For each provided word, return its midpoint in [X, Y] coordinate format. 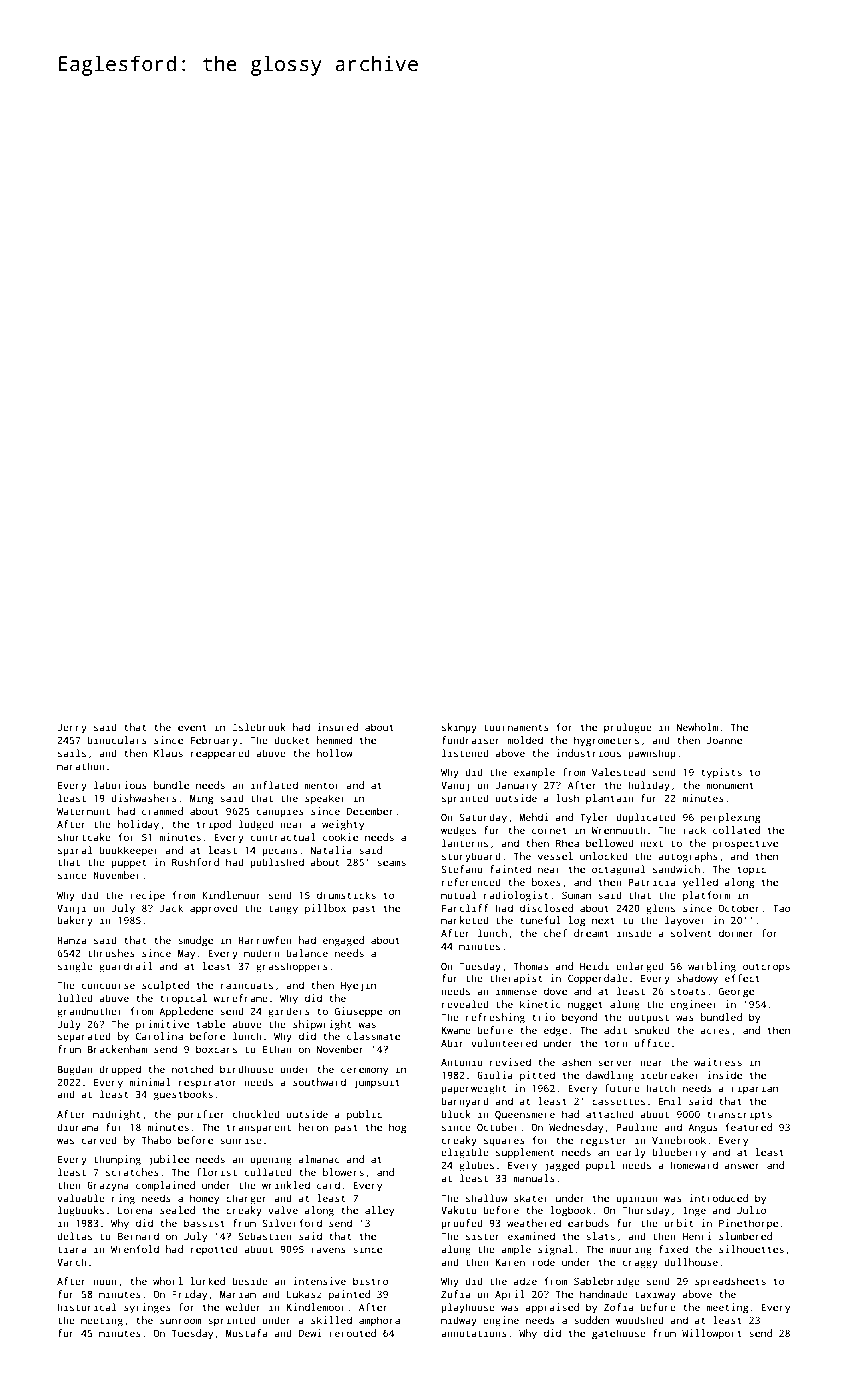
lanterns [465, 843]
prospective [745, 844]
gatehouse [619, 1334]
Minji [71, 909]
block [456, 1114]
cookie [340, 837]
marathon [81, 766]
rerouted [352, 1333]
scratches [132, 1172]
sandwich [676, 869]
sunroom [181, 1321]
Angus [703, 1129]
